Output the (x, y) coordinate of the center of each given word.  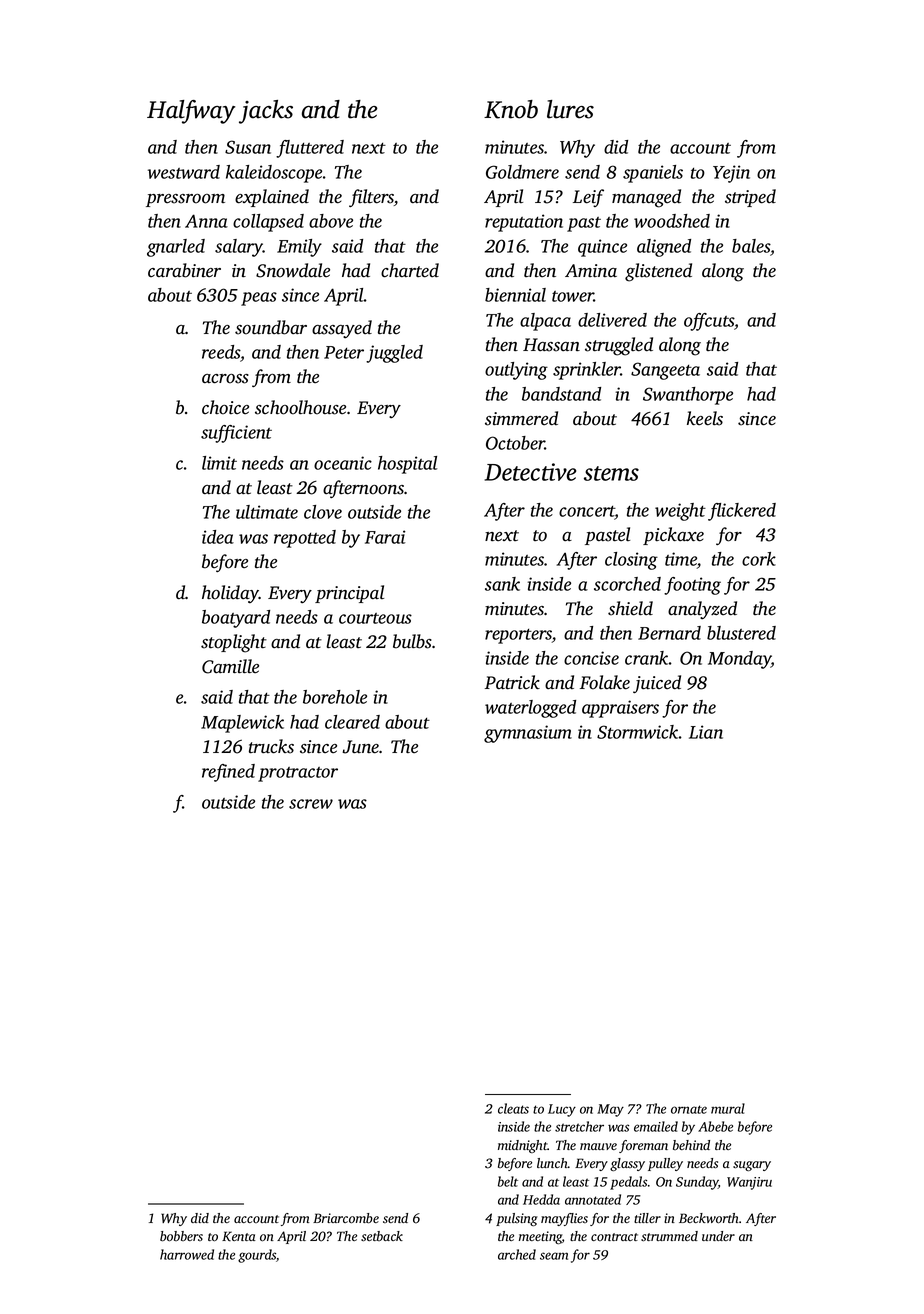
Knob (511, 109)
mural (728, 1108)
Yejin (731, 174)
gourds (257, 1256)
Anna (206, 221)
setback (382, 1236)
